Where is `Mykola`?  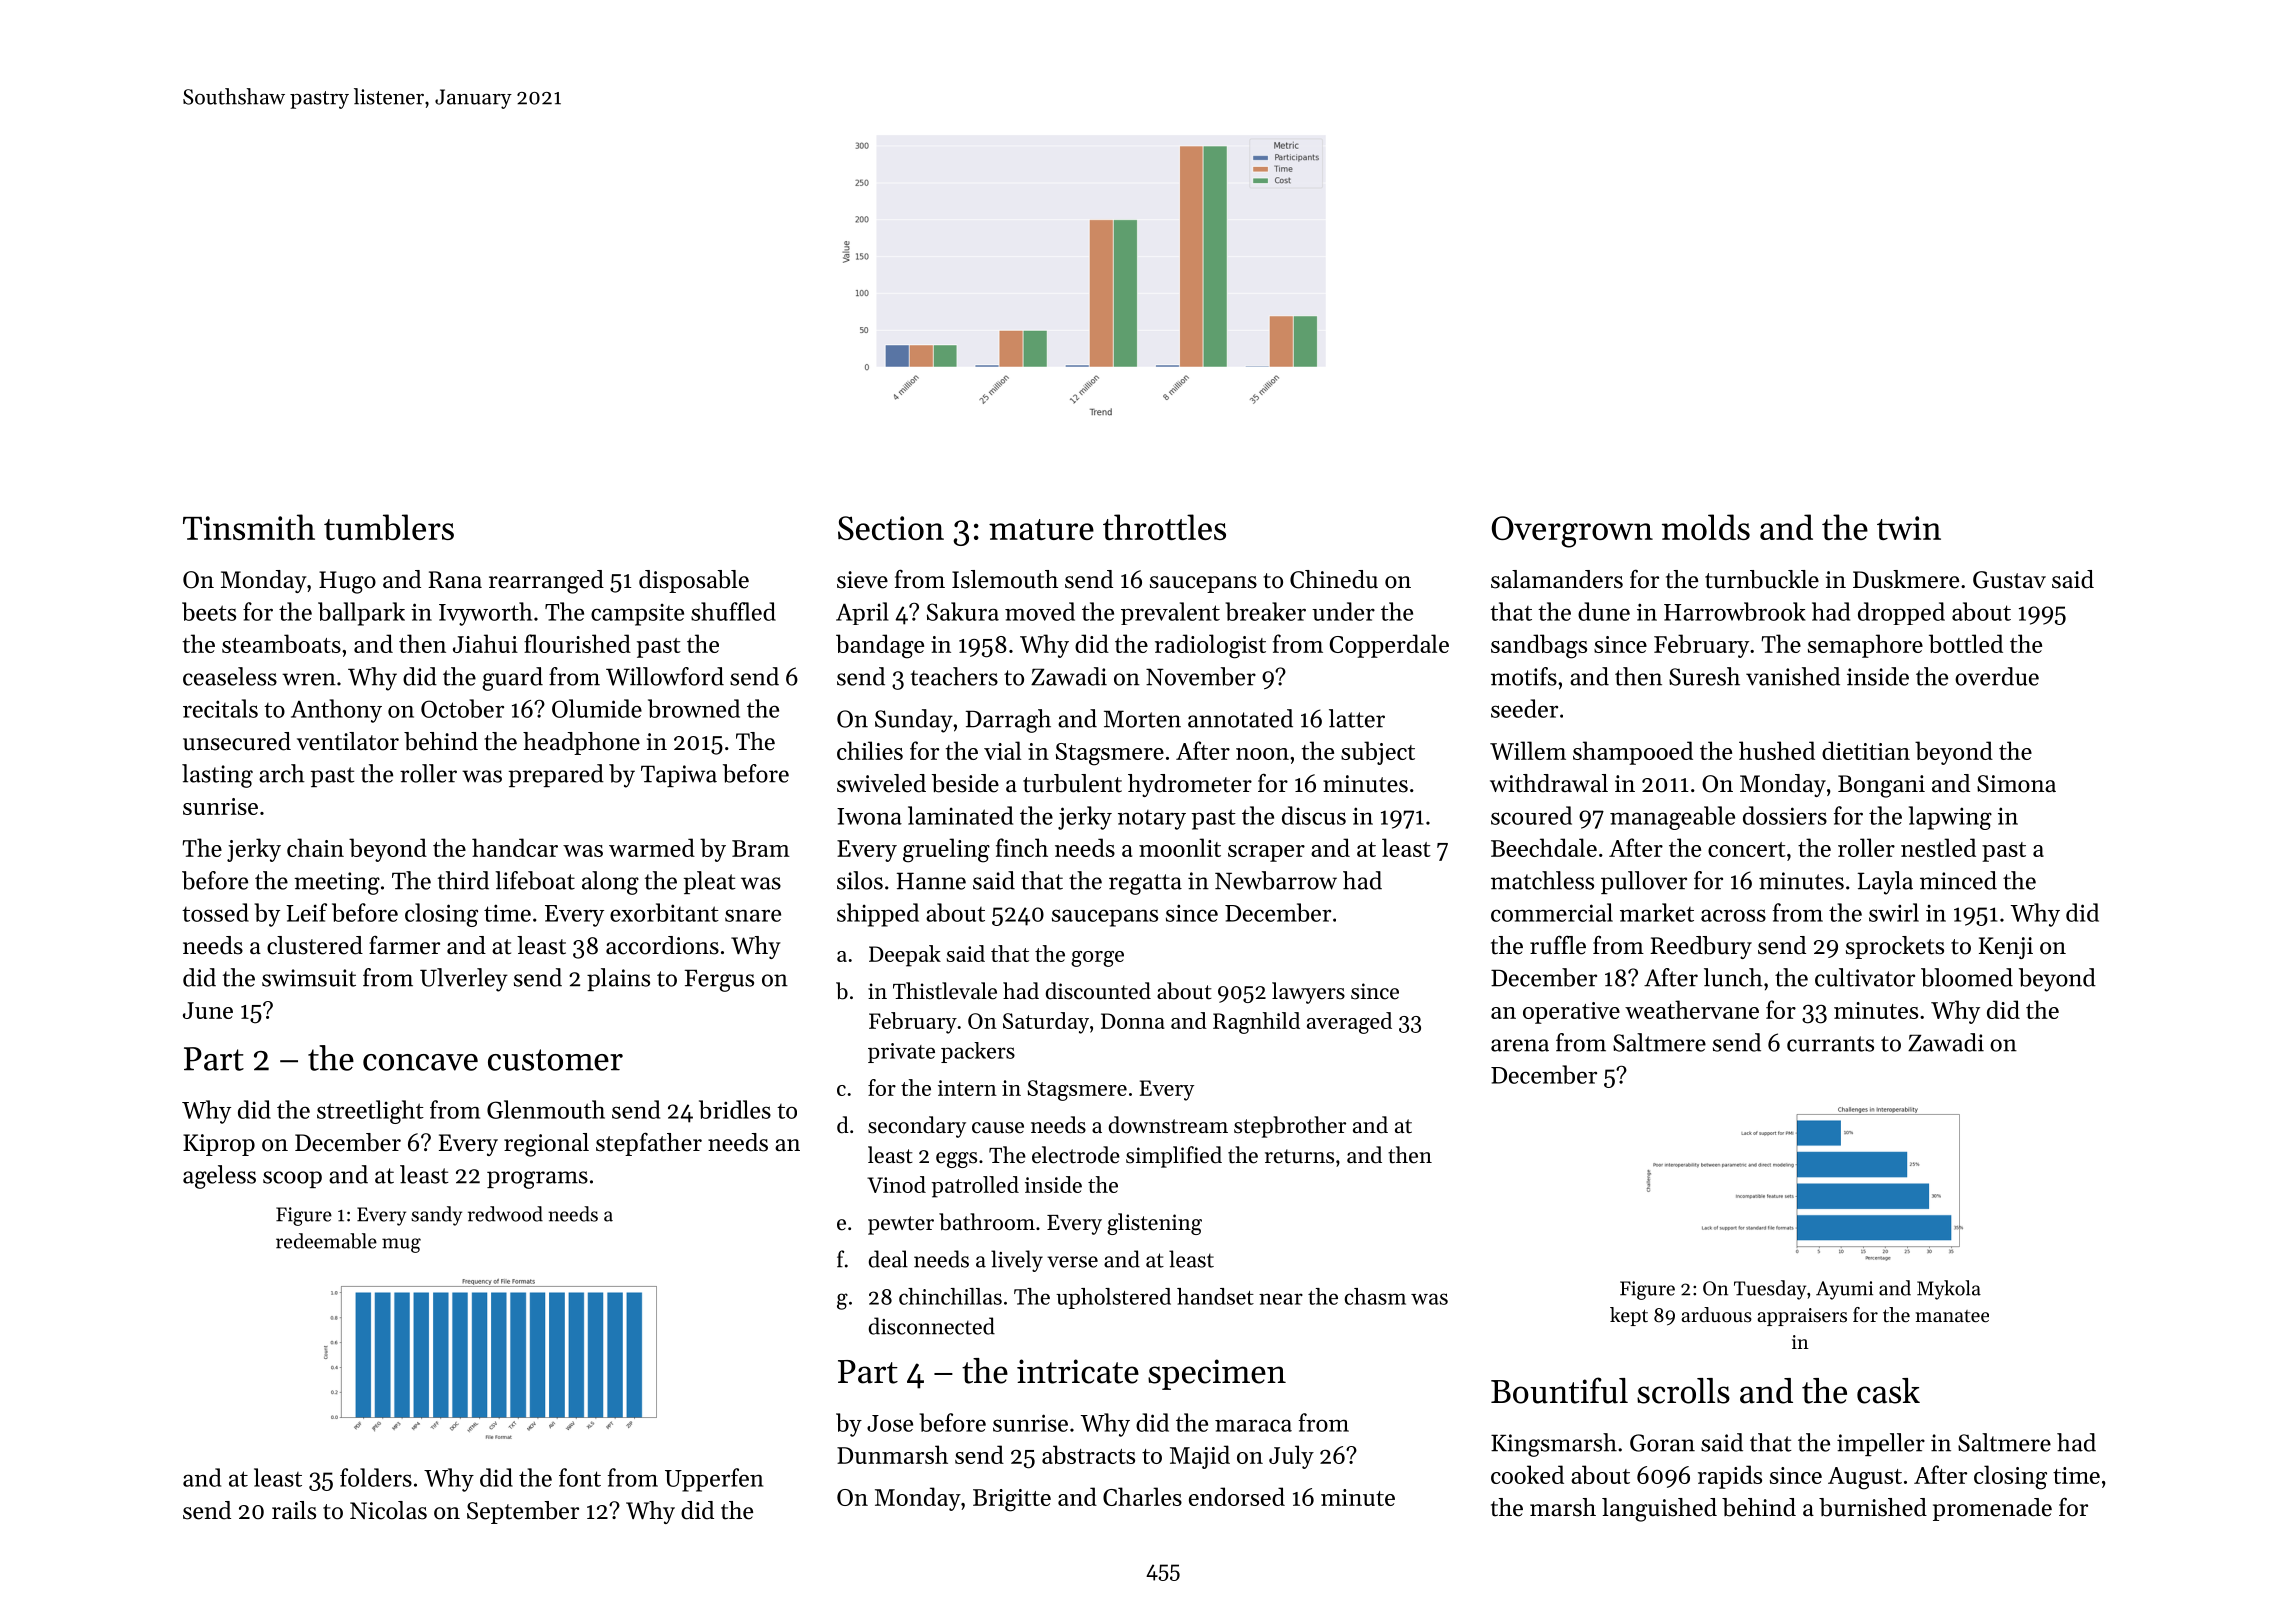
Mykola is located at coordinates (1949, 1290).
